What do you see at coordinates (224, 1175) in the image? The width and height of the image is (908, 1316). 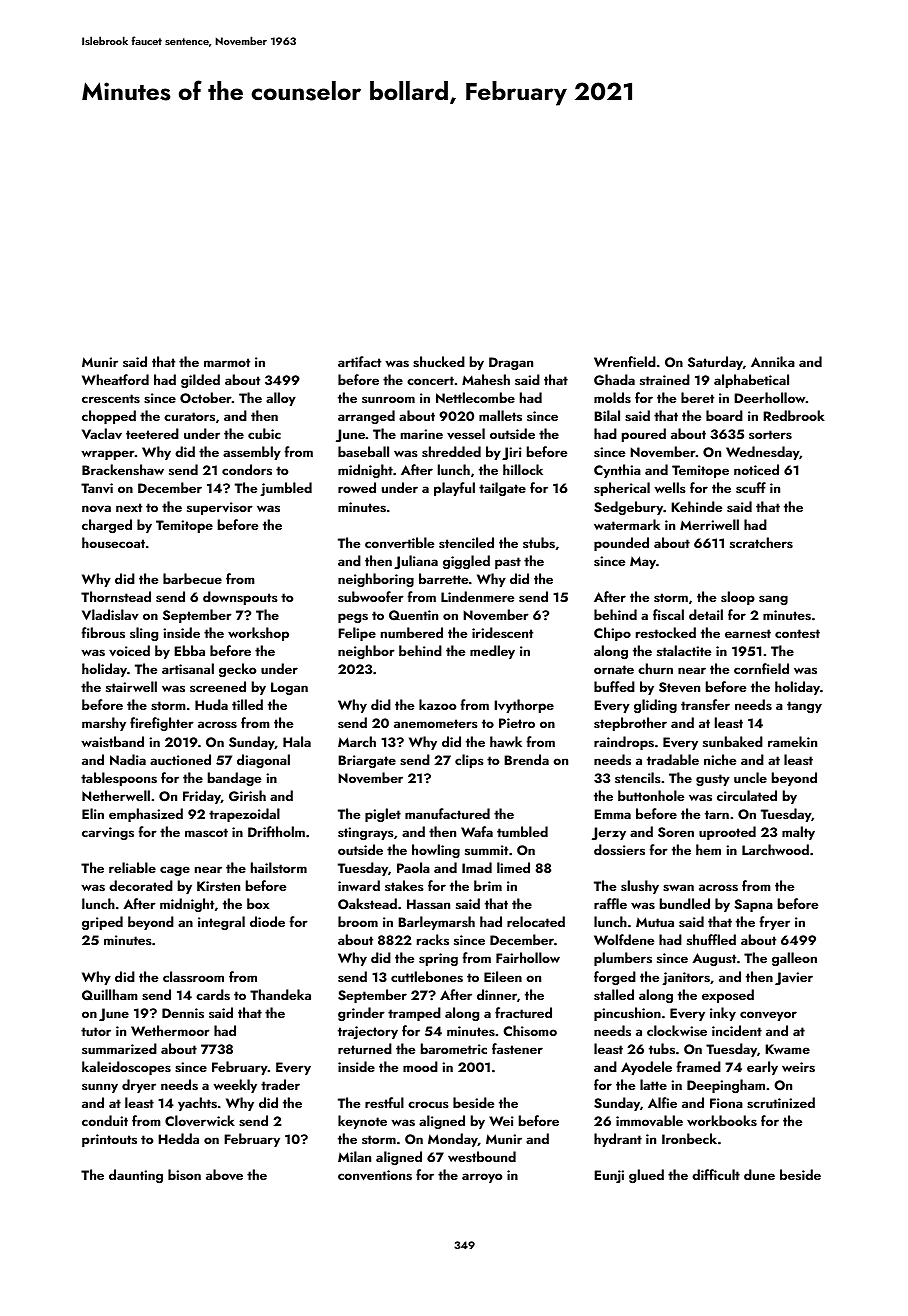 I see `above` at bounding box center [224, 1175].
